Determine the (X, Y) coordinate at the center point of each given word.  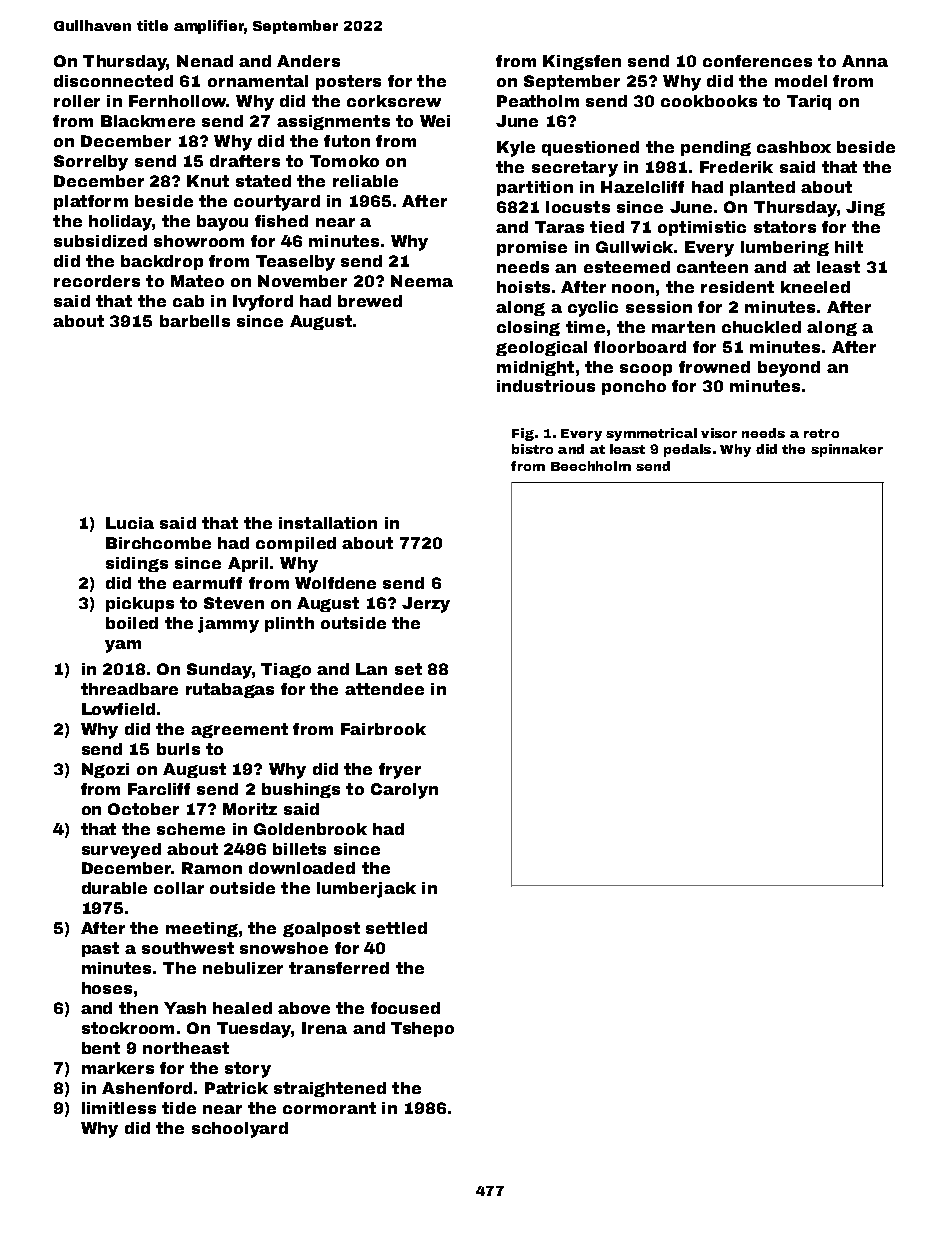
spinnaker (847, 450)
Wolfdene (335, 583)
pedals (687, 450)
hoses (107, 988)
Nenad (205, 61)
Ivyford (263, 303)
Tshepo (422, 1029)
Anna (865, 61)
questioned (590, 148)
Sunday (219, 671)
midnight (535, 368)
